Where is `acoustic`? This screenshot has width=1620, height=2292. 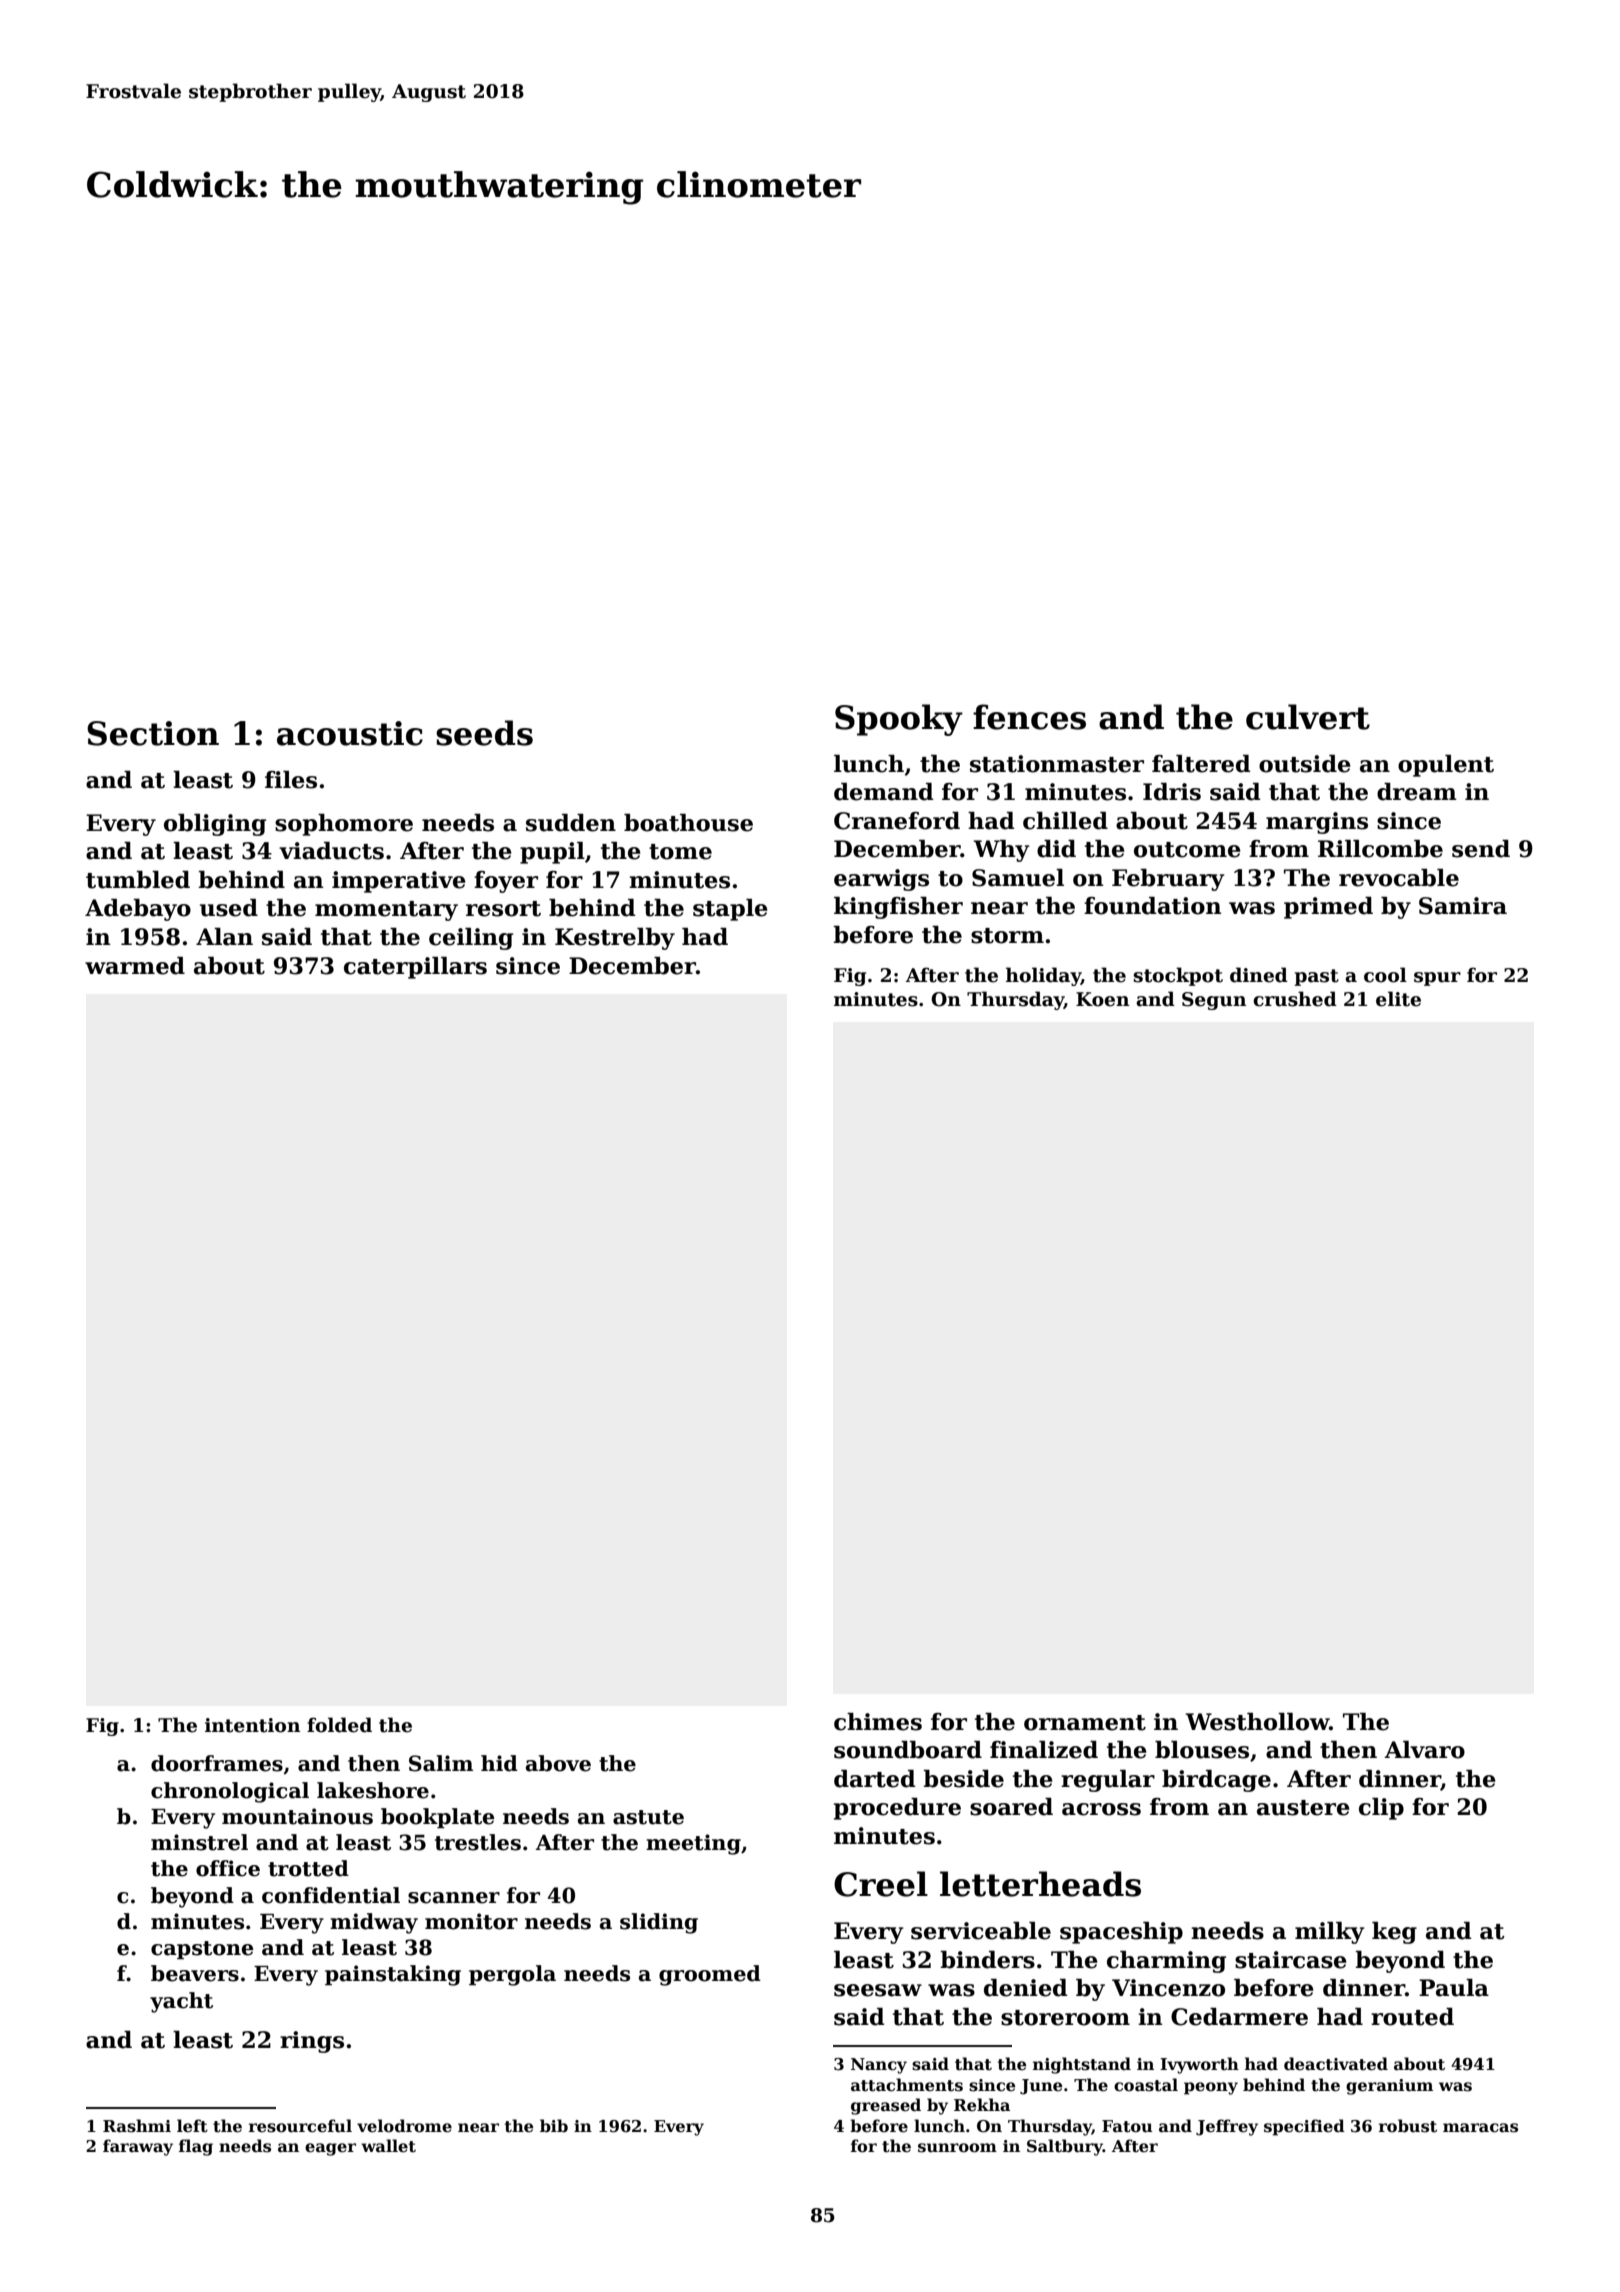 acoustic is located at coordinates (350, 733).
